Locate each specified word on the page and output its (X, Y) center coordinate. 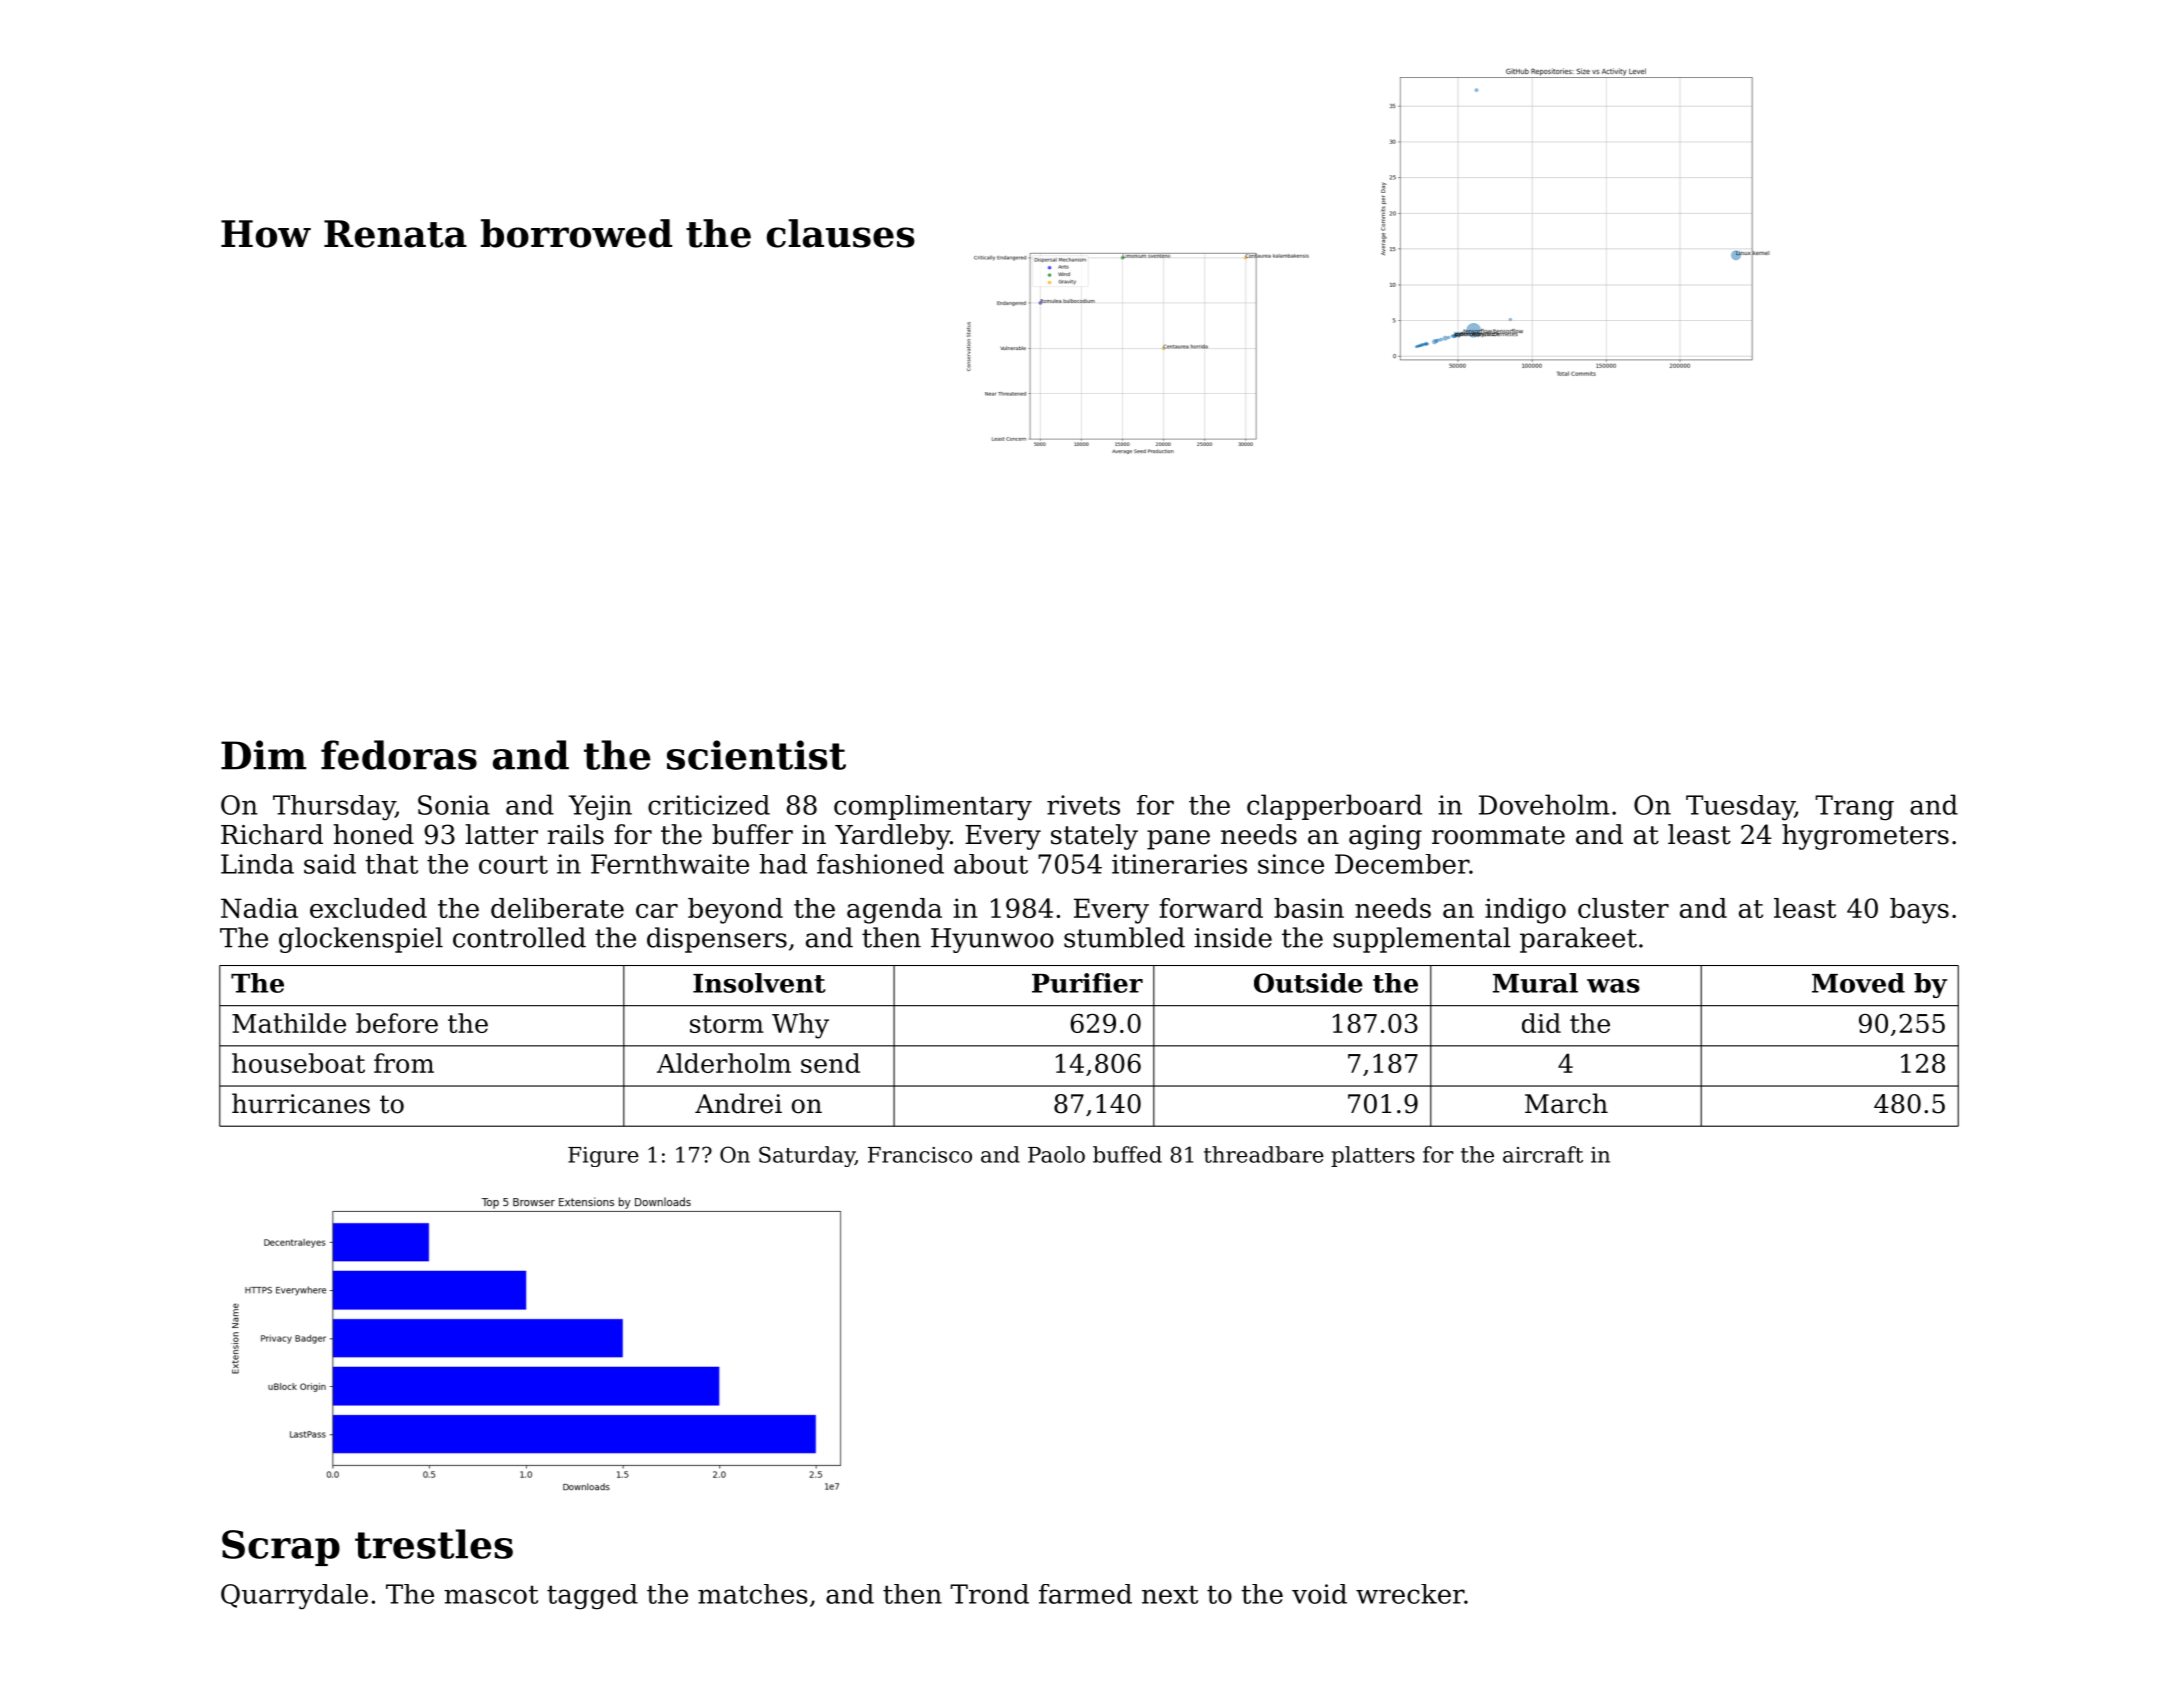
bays (1919, 911)
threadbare (1264, 1154)
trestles (434, 1544)
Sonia (454, 805)
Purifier (1087, 983)
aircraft (1543, 1154)
